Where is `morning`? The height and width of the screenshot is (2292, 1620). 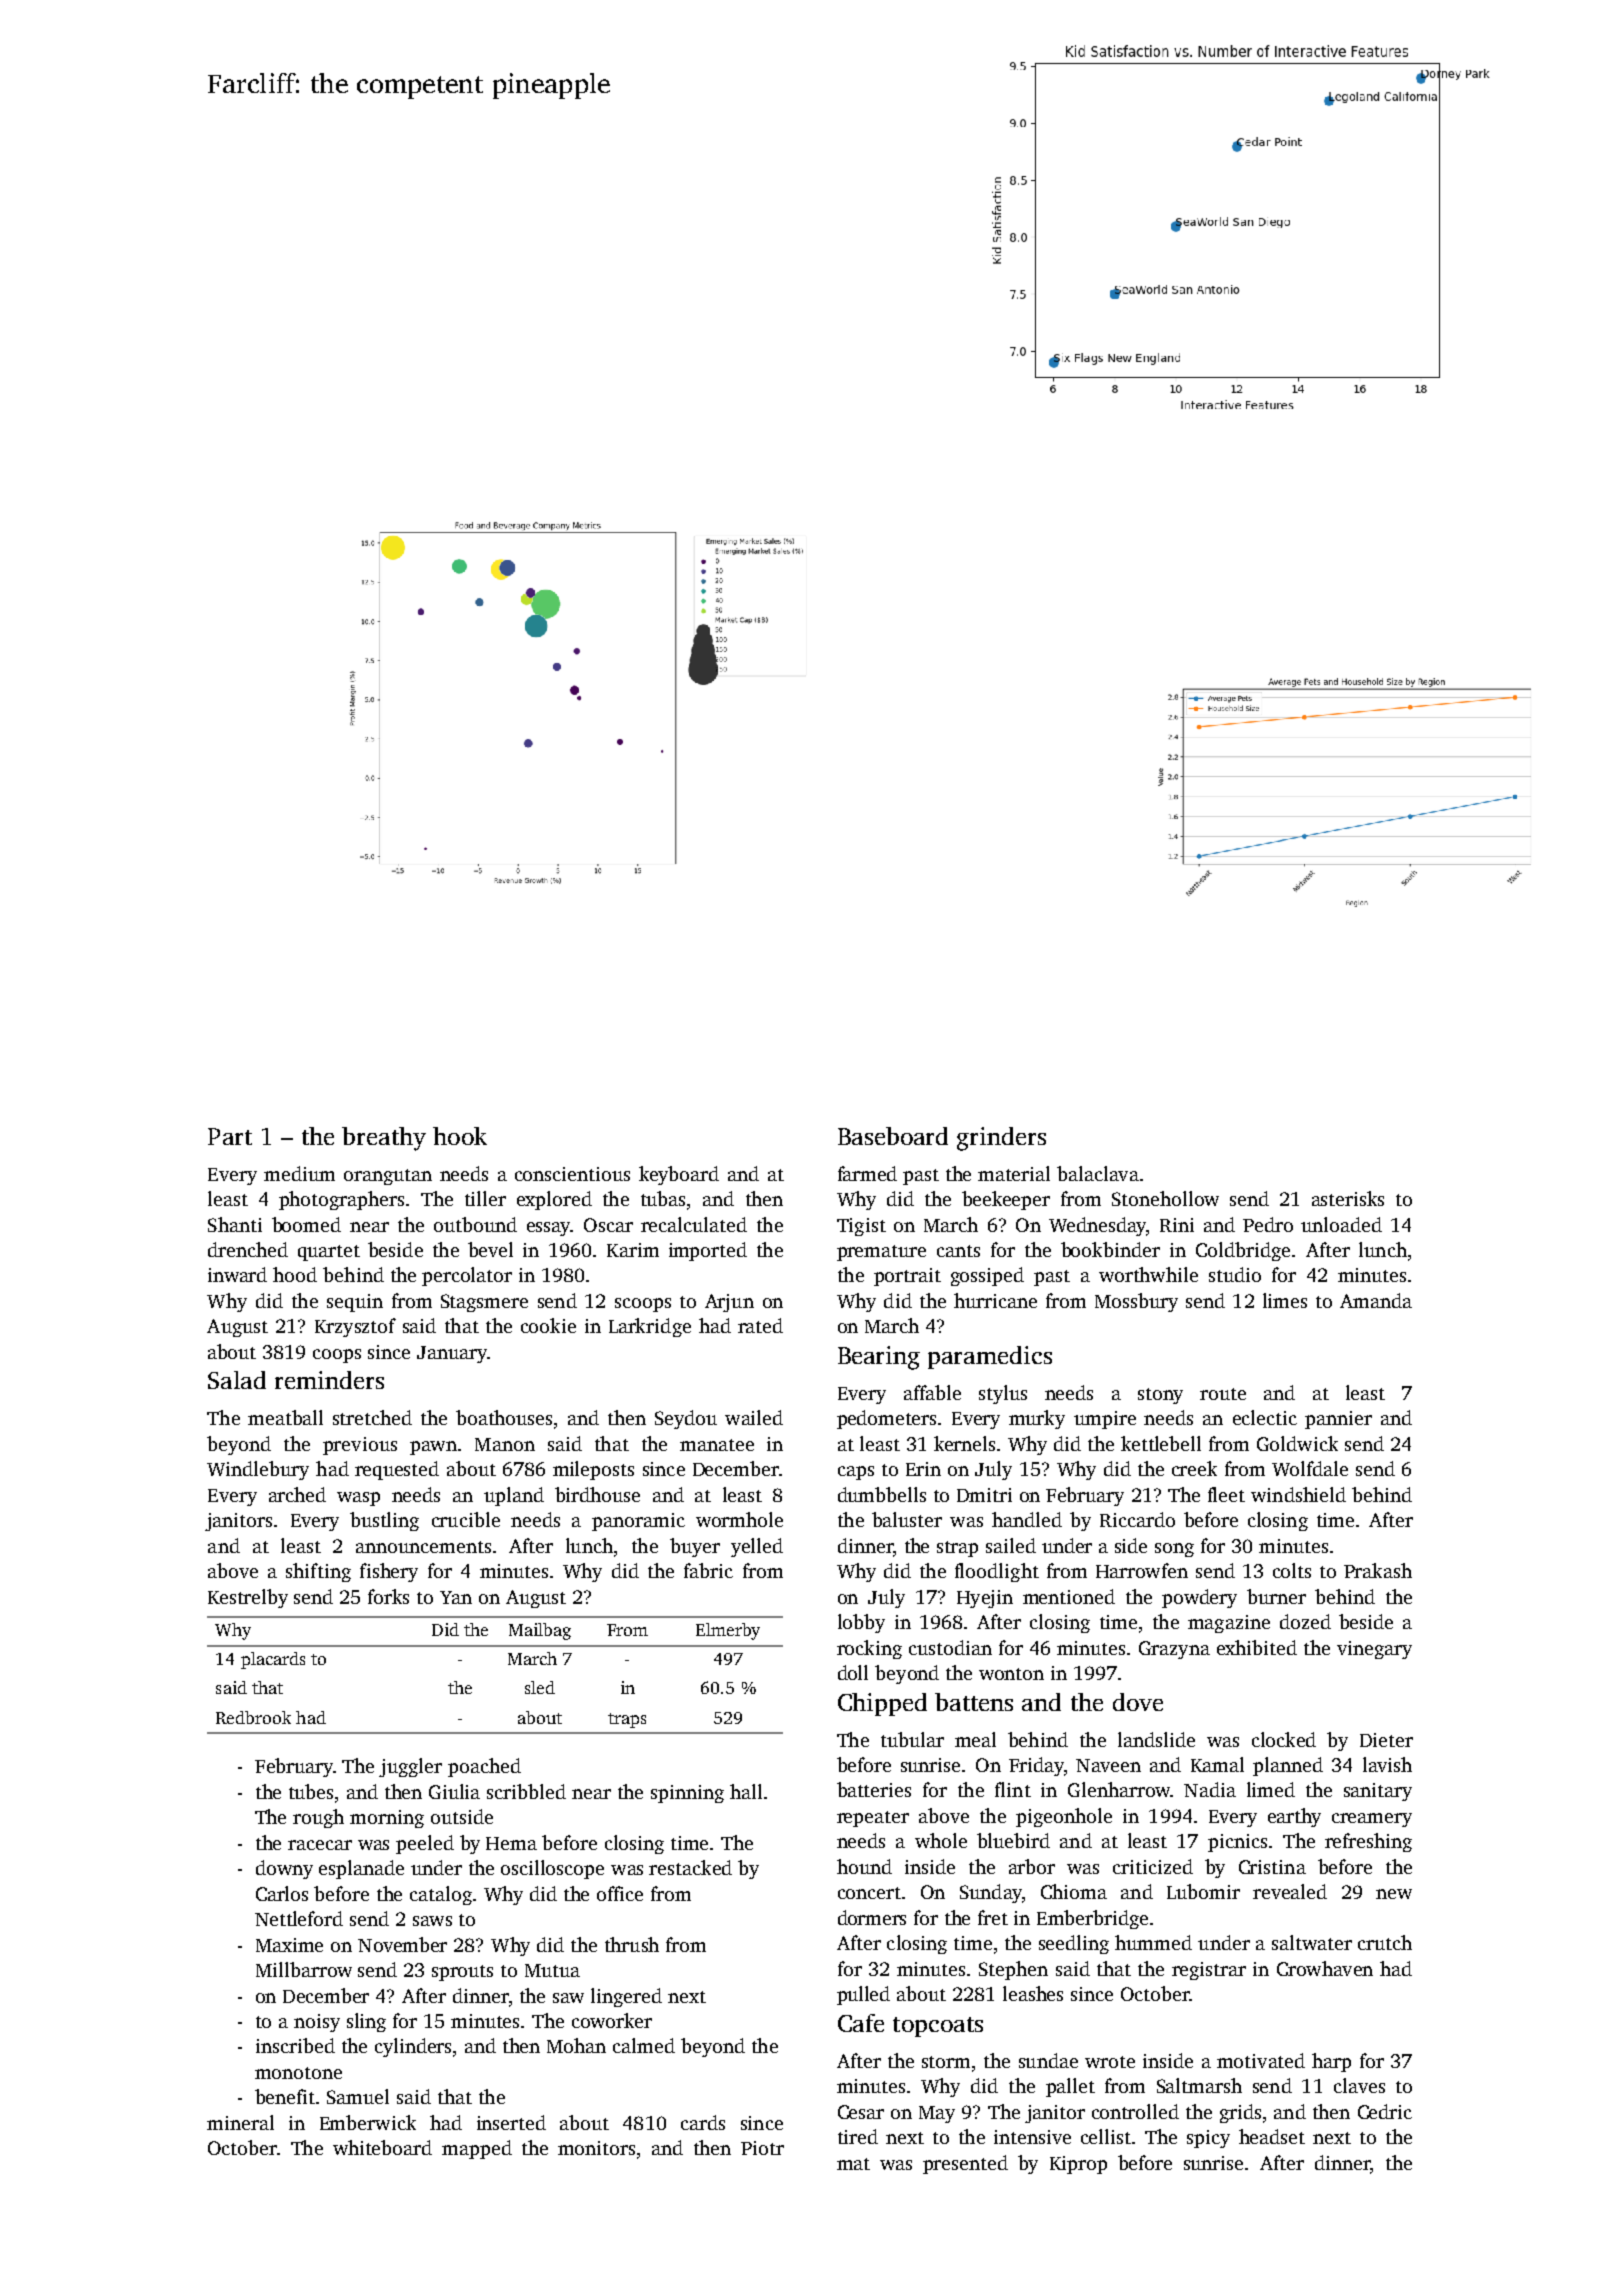
morning is located at coordinates (387, 1819).
